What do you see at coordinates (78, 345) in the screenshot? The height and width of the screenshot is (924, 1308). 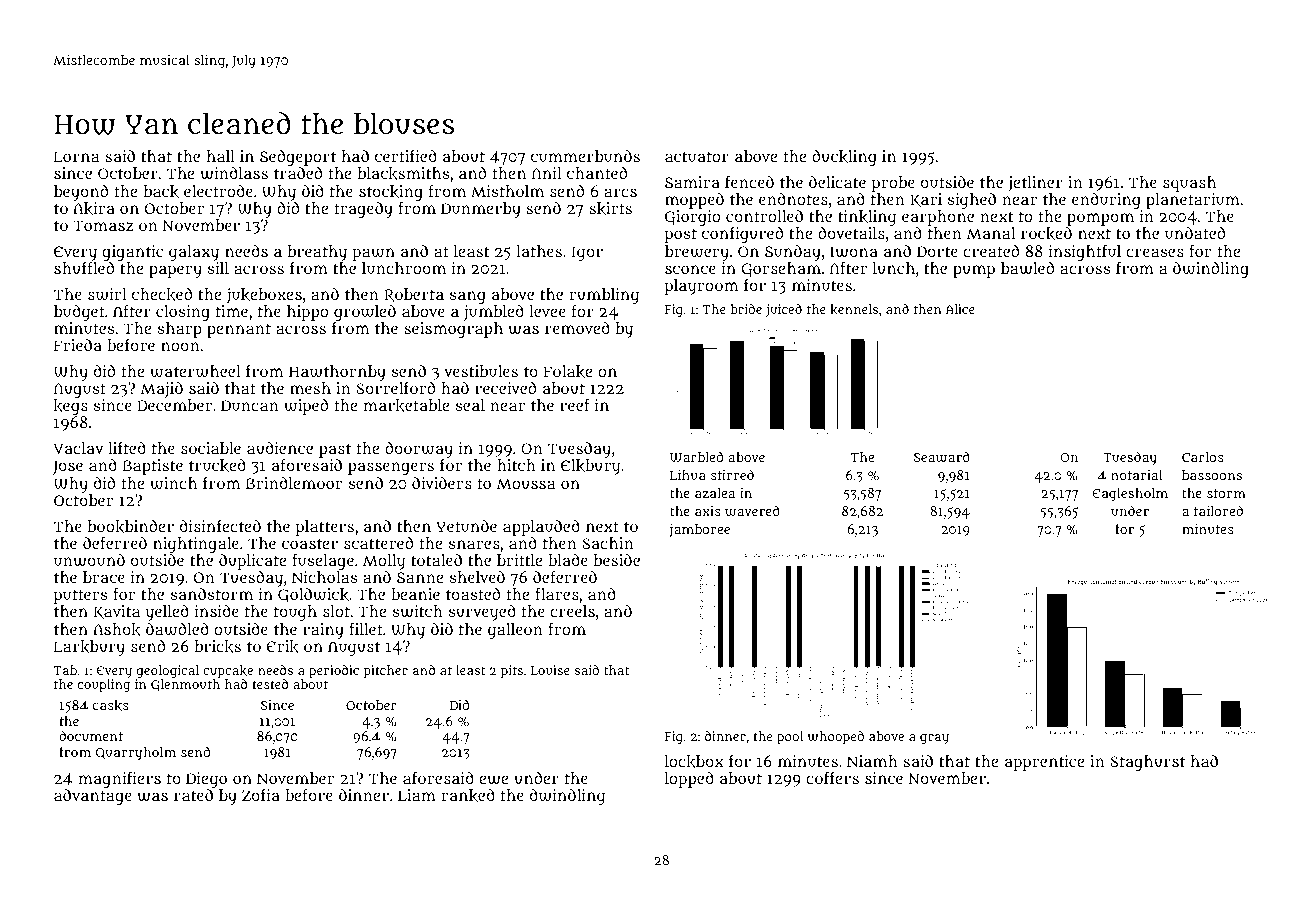 I see `Frieda` at bounding box center [78, 345].
